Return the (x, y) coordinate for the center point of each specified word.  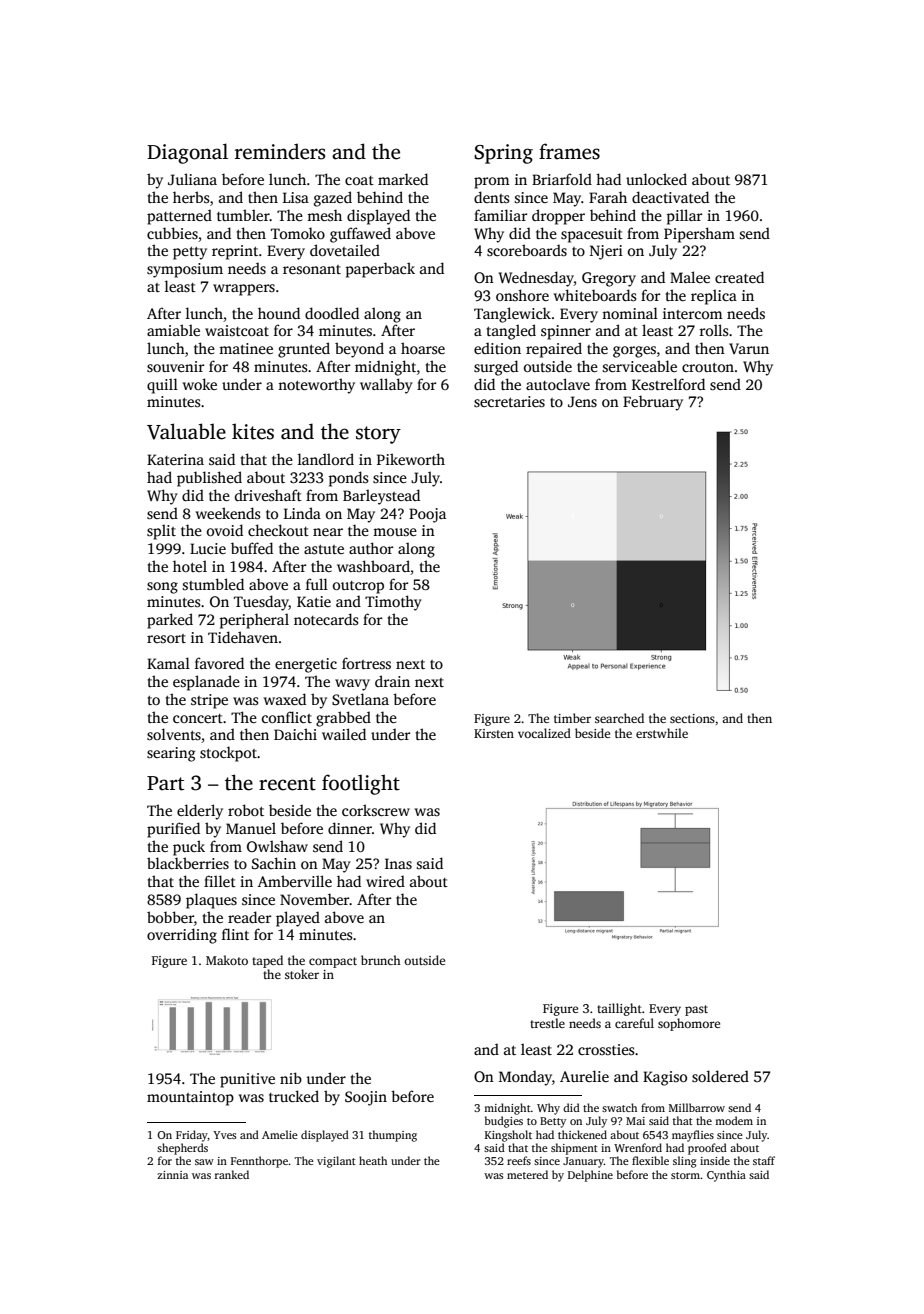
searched (619, 718)
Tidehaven (243, 637)
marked (403, 179)
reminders (280, 151)
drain (392, 681)
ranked (232, 1174)
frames (569, 151)
